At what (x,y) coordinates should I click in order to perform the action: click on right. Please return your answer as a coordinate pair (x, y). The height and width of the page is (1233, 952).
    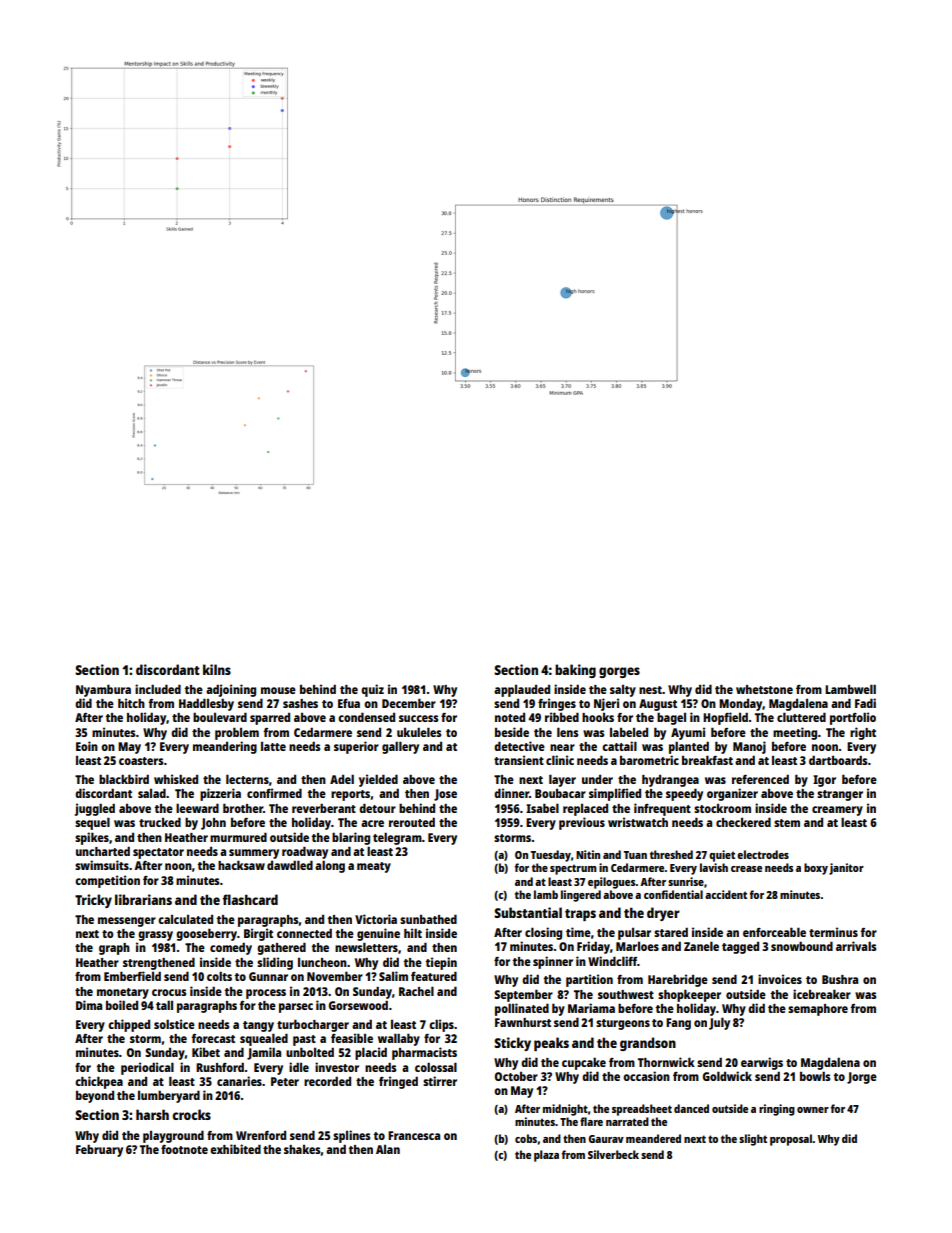
    Looking at the image, I should click on (863, 733).
